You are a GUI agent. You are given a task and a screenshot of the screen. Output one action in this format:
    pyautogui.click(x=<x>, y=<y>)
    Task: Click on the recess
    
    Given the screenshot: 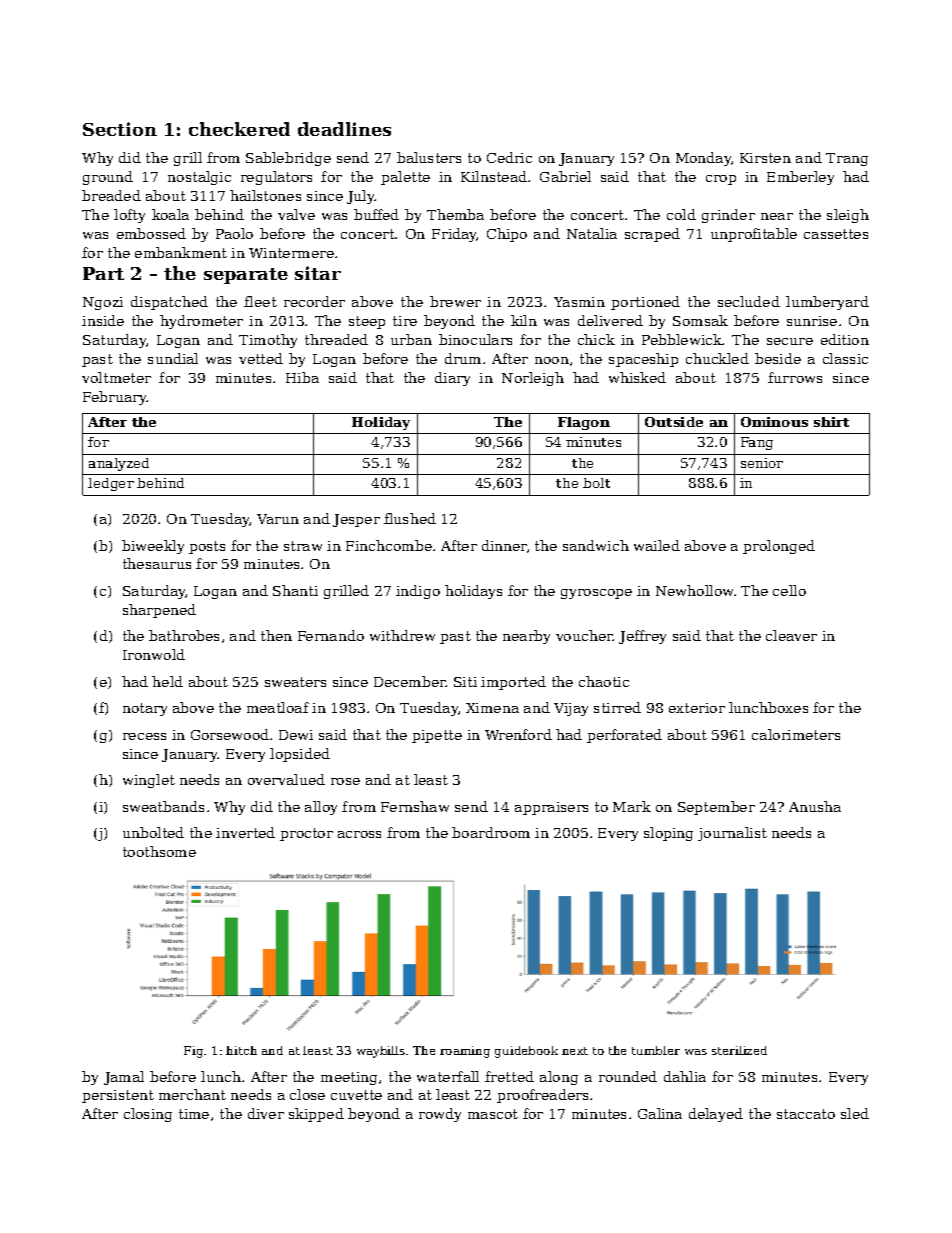 What is the action you would take?
    pyautogui.click(x=144, y=736)
